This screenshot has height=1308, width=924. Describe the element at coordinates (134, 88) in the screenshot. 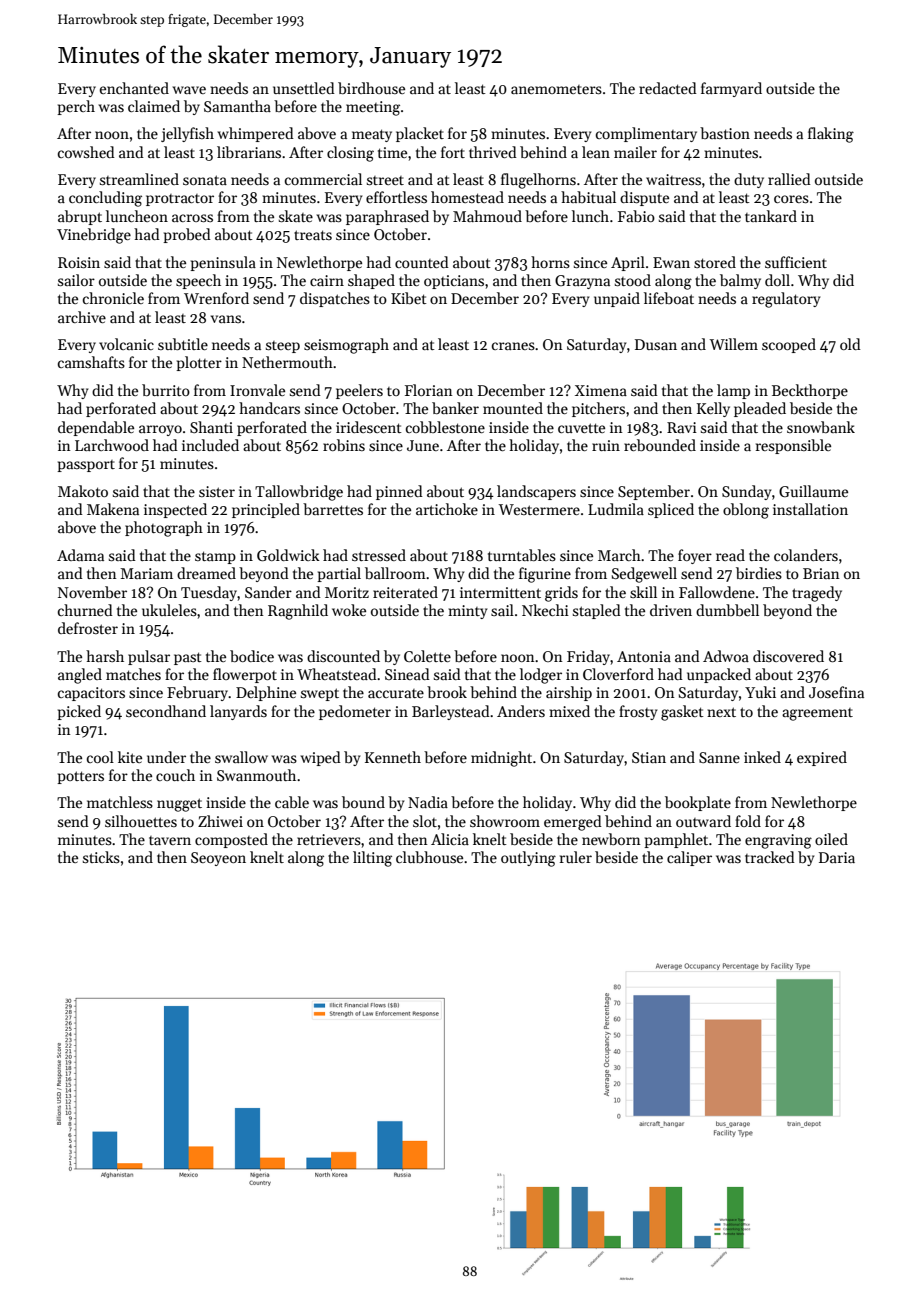

I see `enchanted` at that location.
